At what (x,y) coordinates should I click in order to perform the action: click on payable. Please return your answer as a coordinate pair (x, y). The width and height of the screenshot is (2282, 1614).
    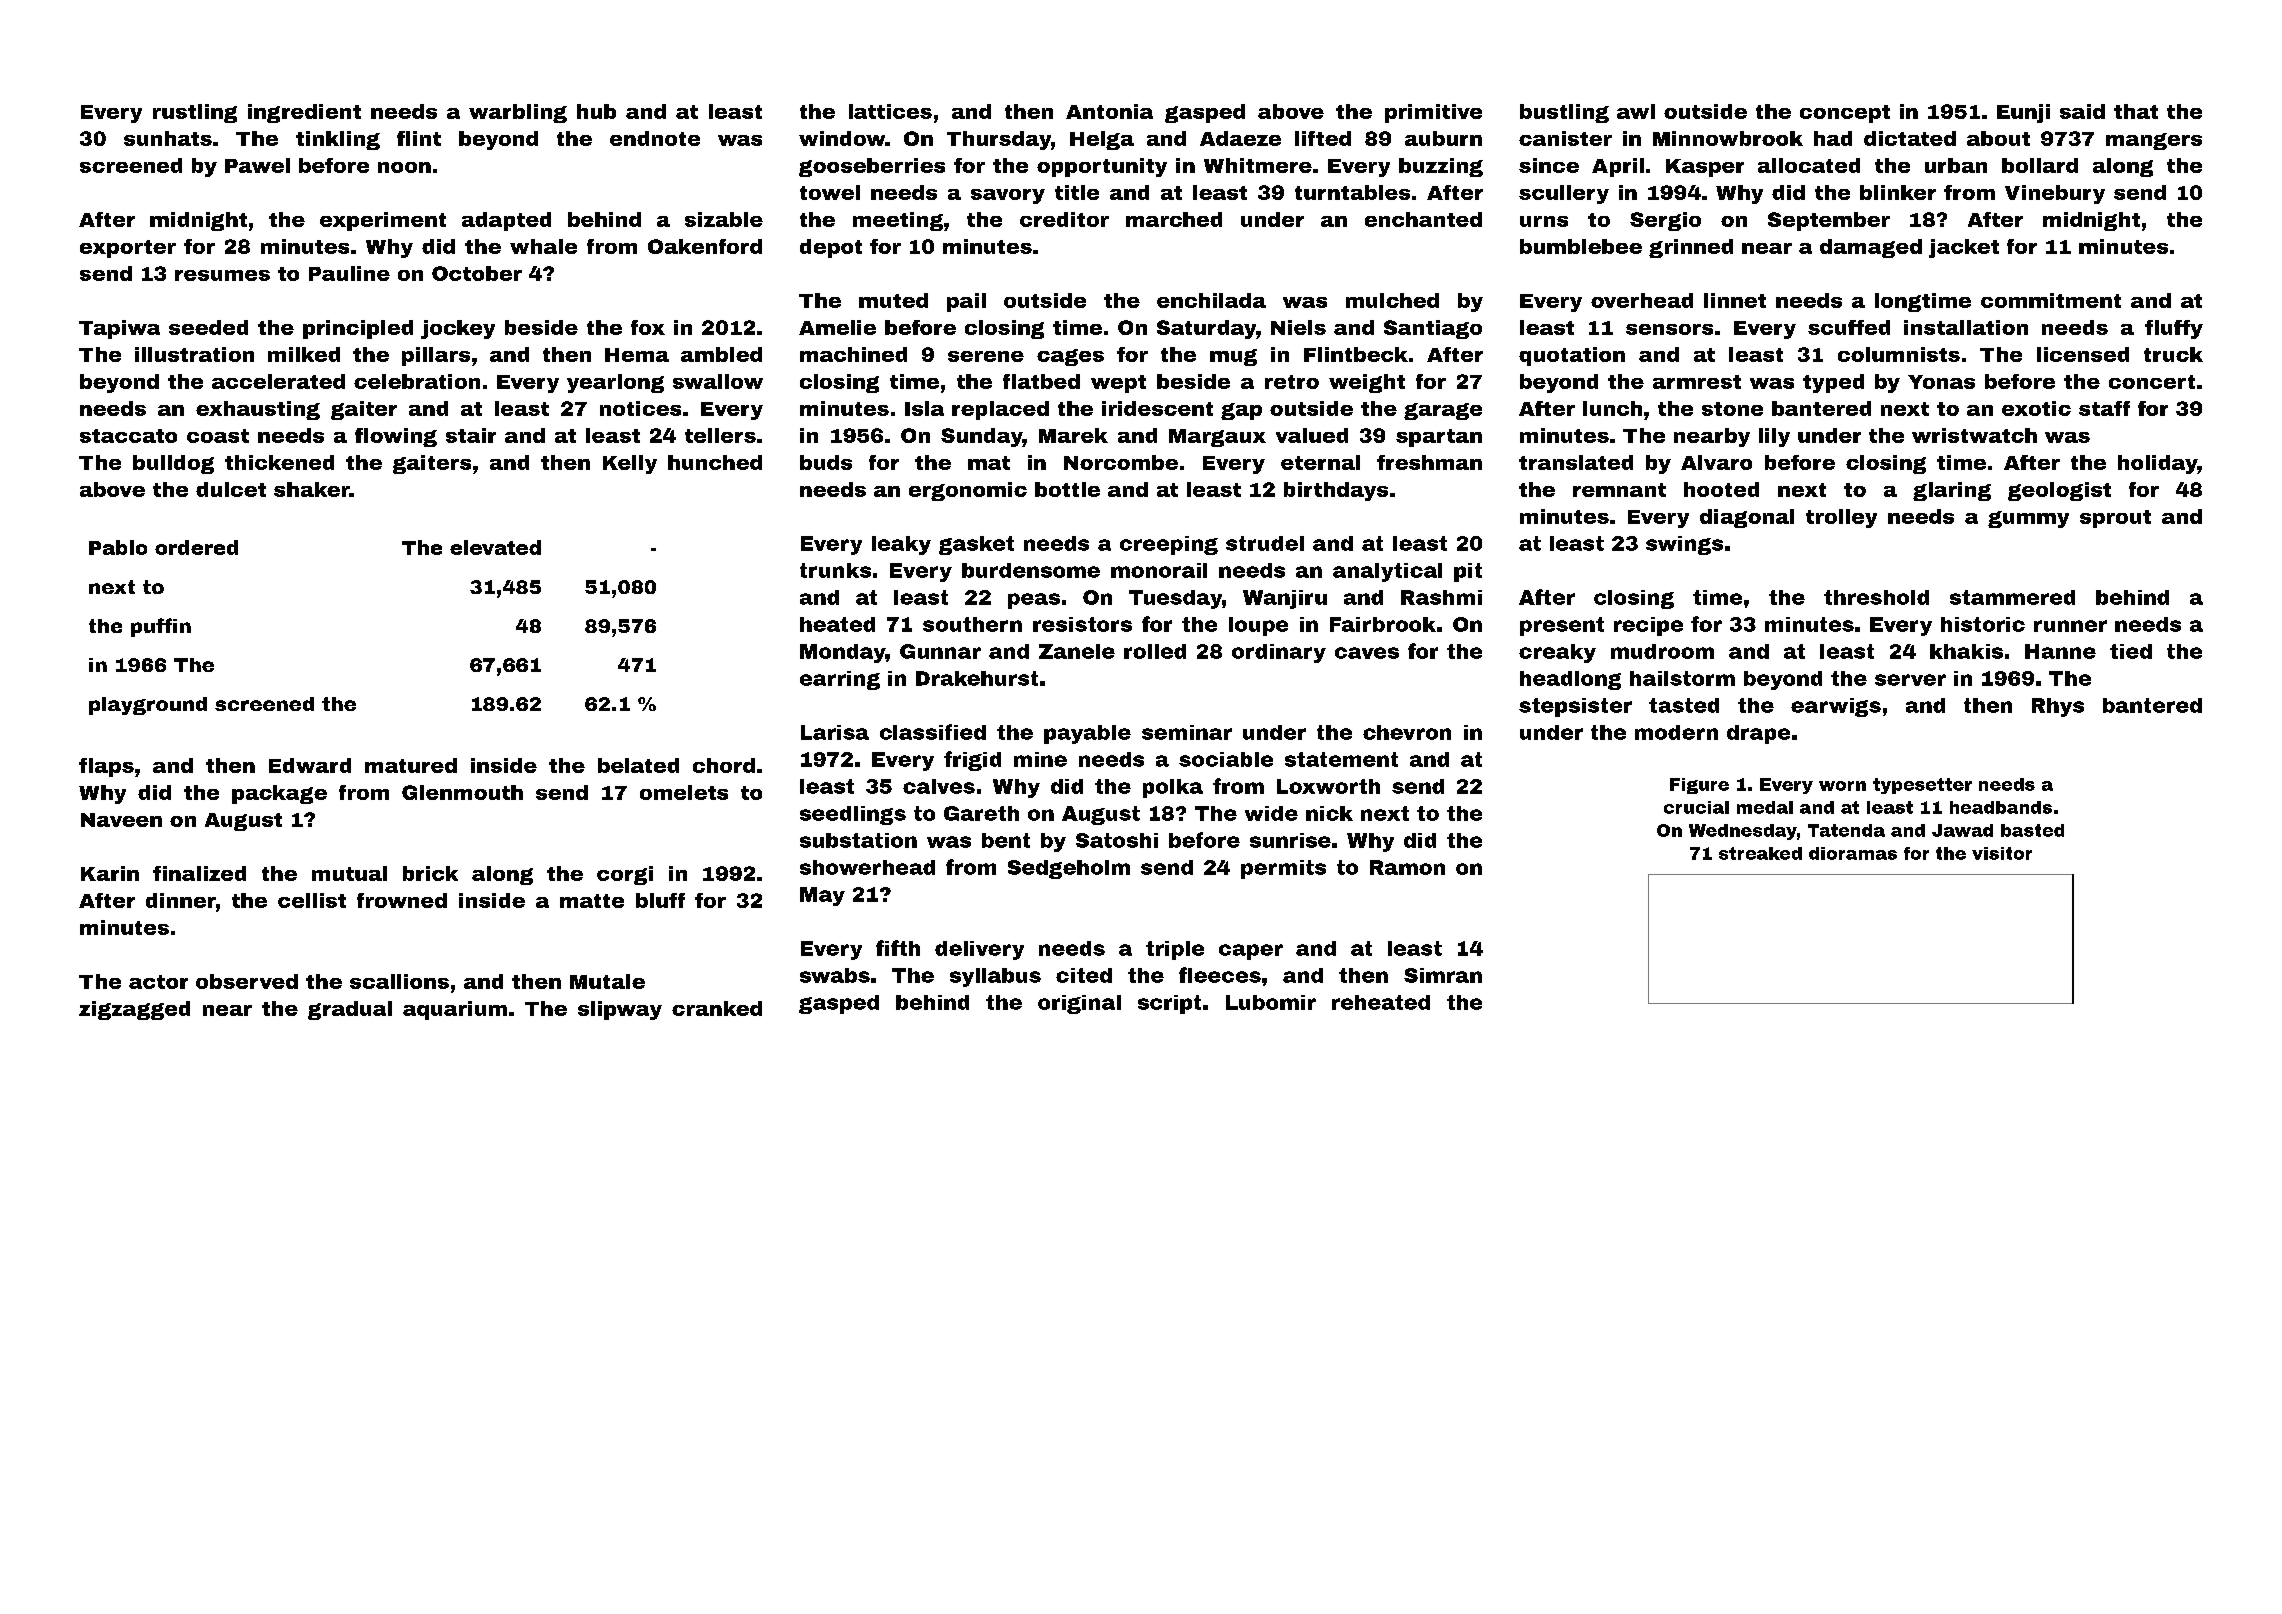
    Looking at the image, I should click on (1087, 734).
